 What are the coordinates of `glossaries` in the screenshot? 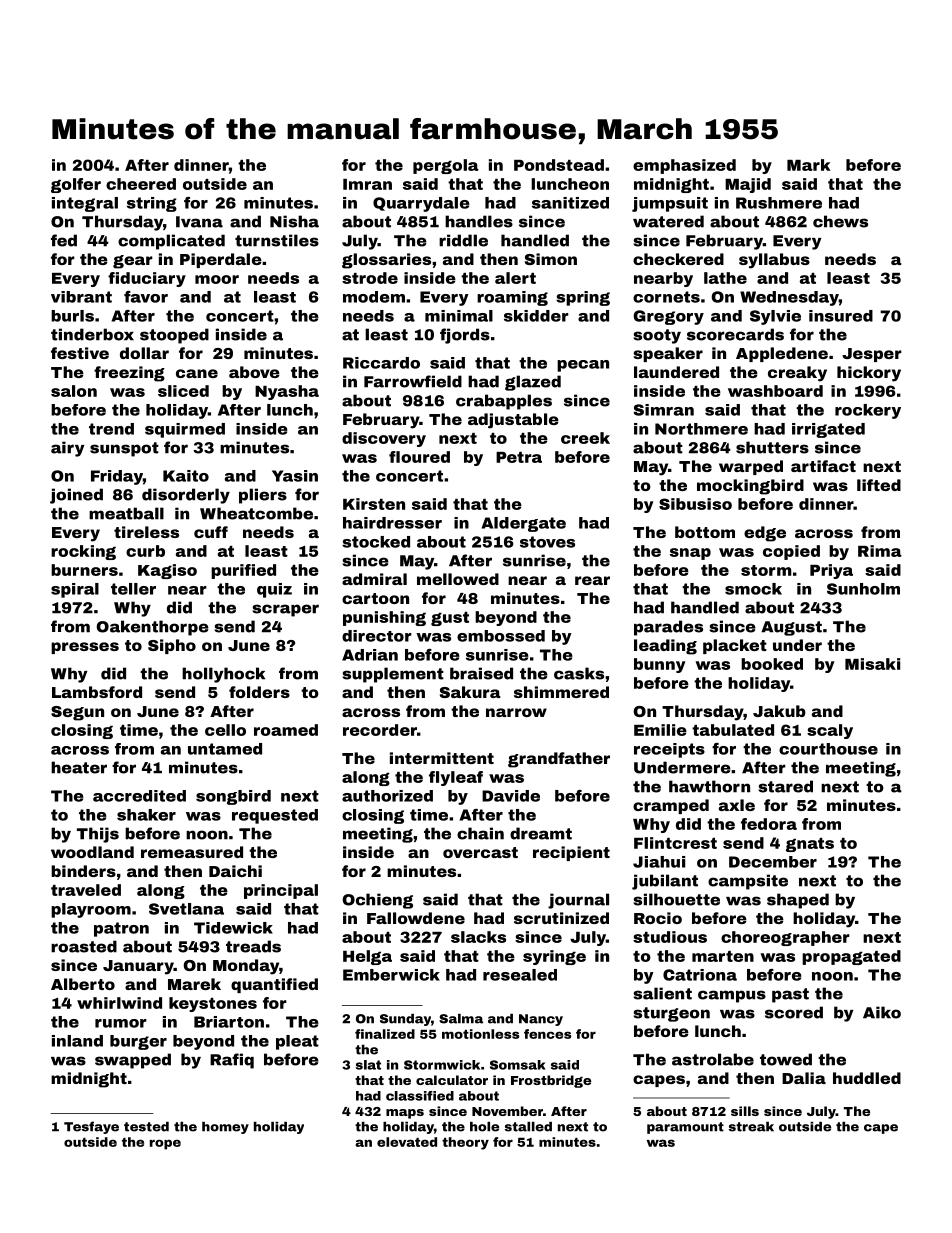 It's located at (386, 261).
